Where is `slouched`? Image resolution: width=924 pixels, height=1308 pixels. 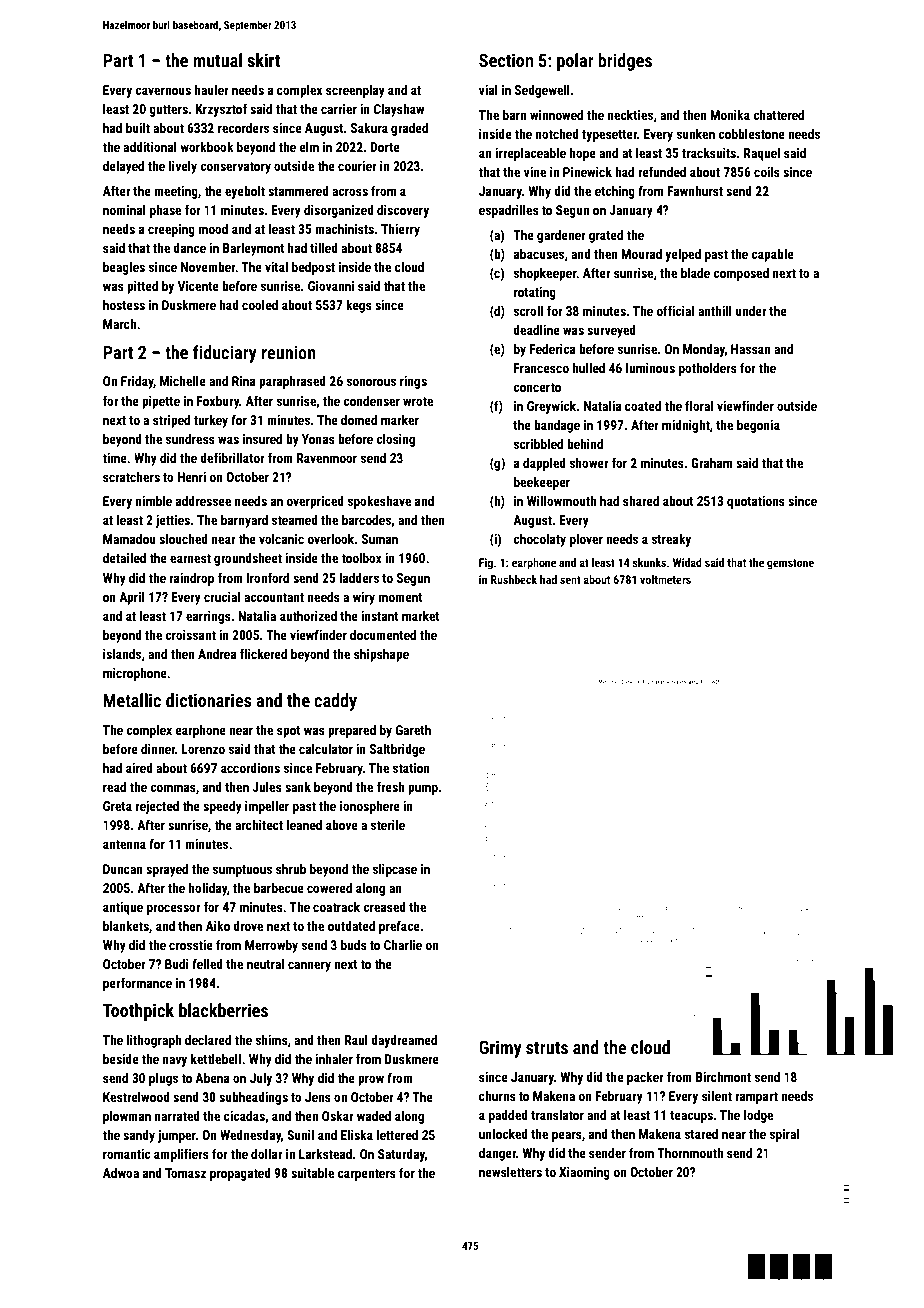
slouched is located at coordinates (183, 539).
